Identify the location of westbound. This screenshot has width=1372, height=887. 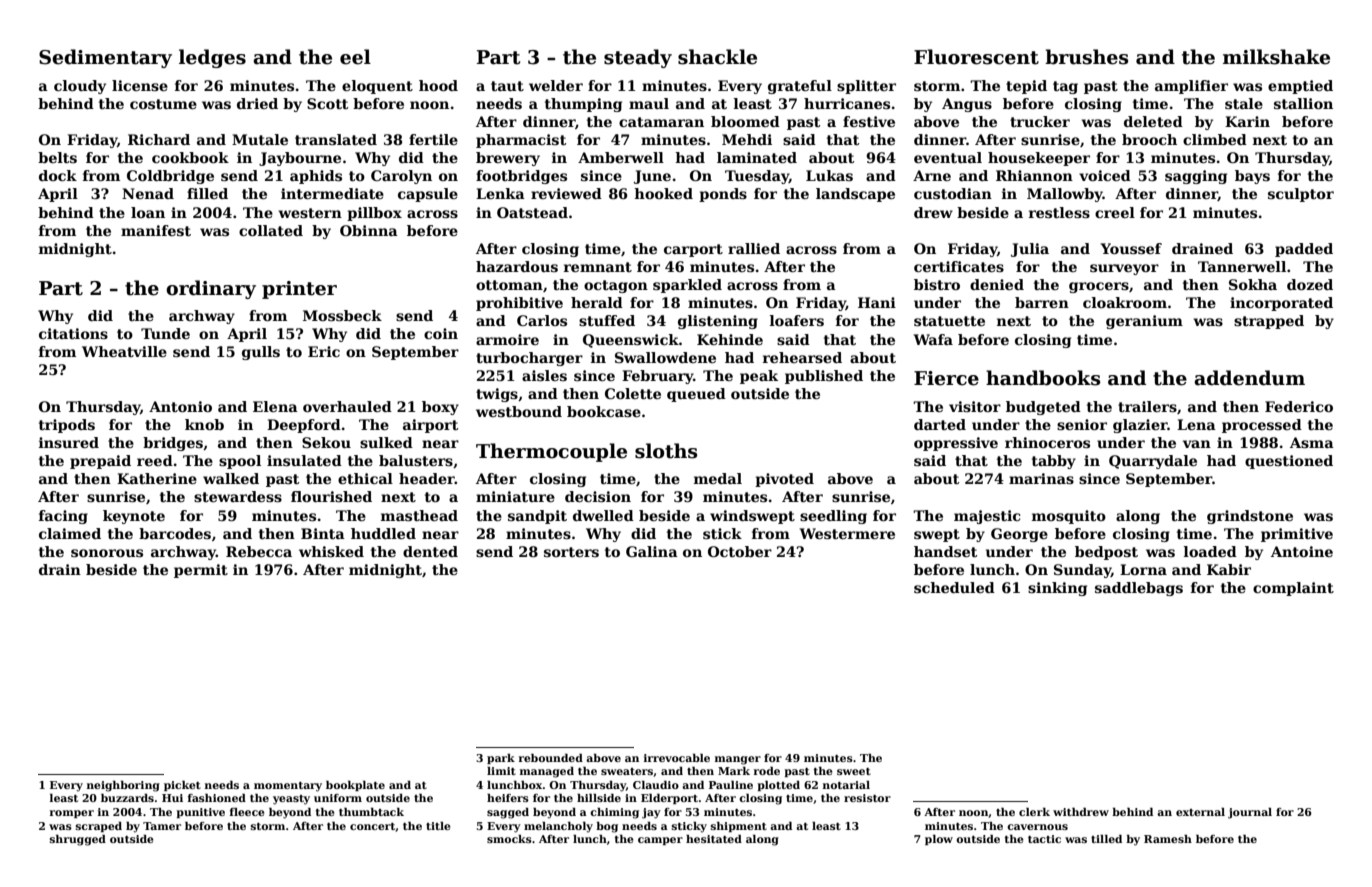
(519, 411).
